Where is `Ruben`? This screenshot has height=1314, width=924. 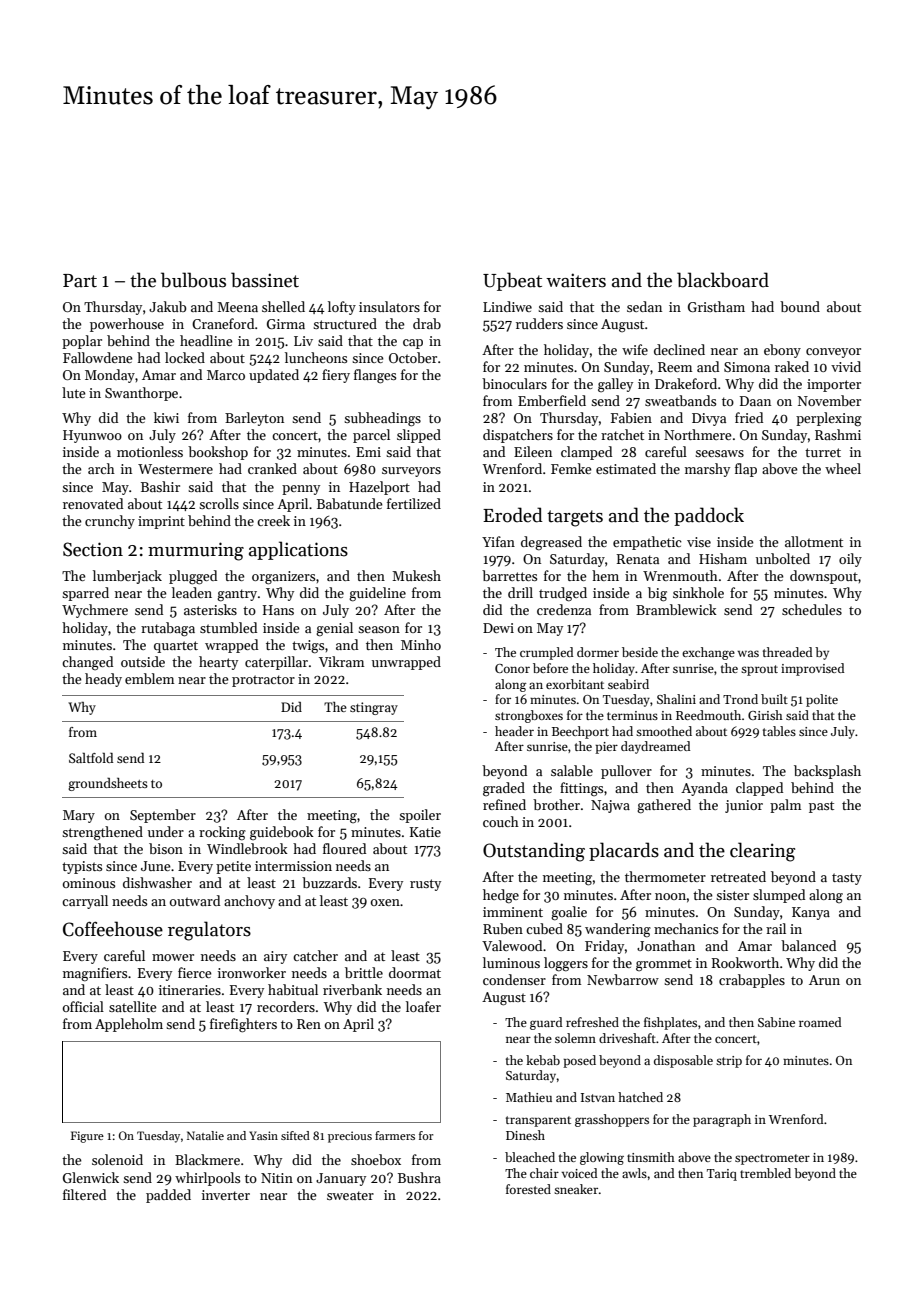 Ruben is located at coordinates (503, 928).
